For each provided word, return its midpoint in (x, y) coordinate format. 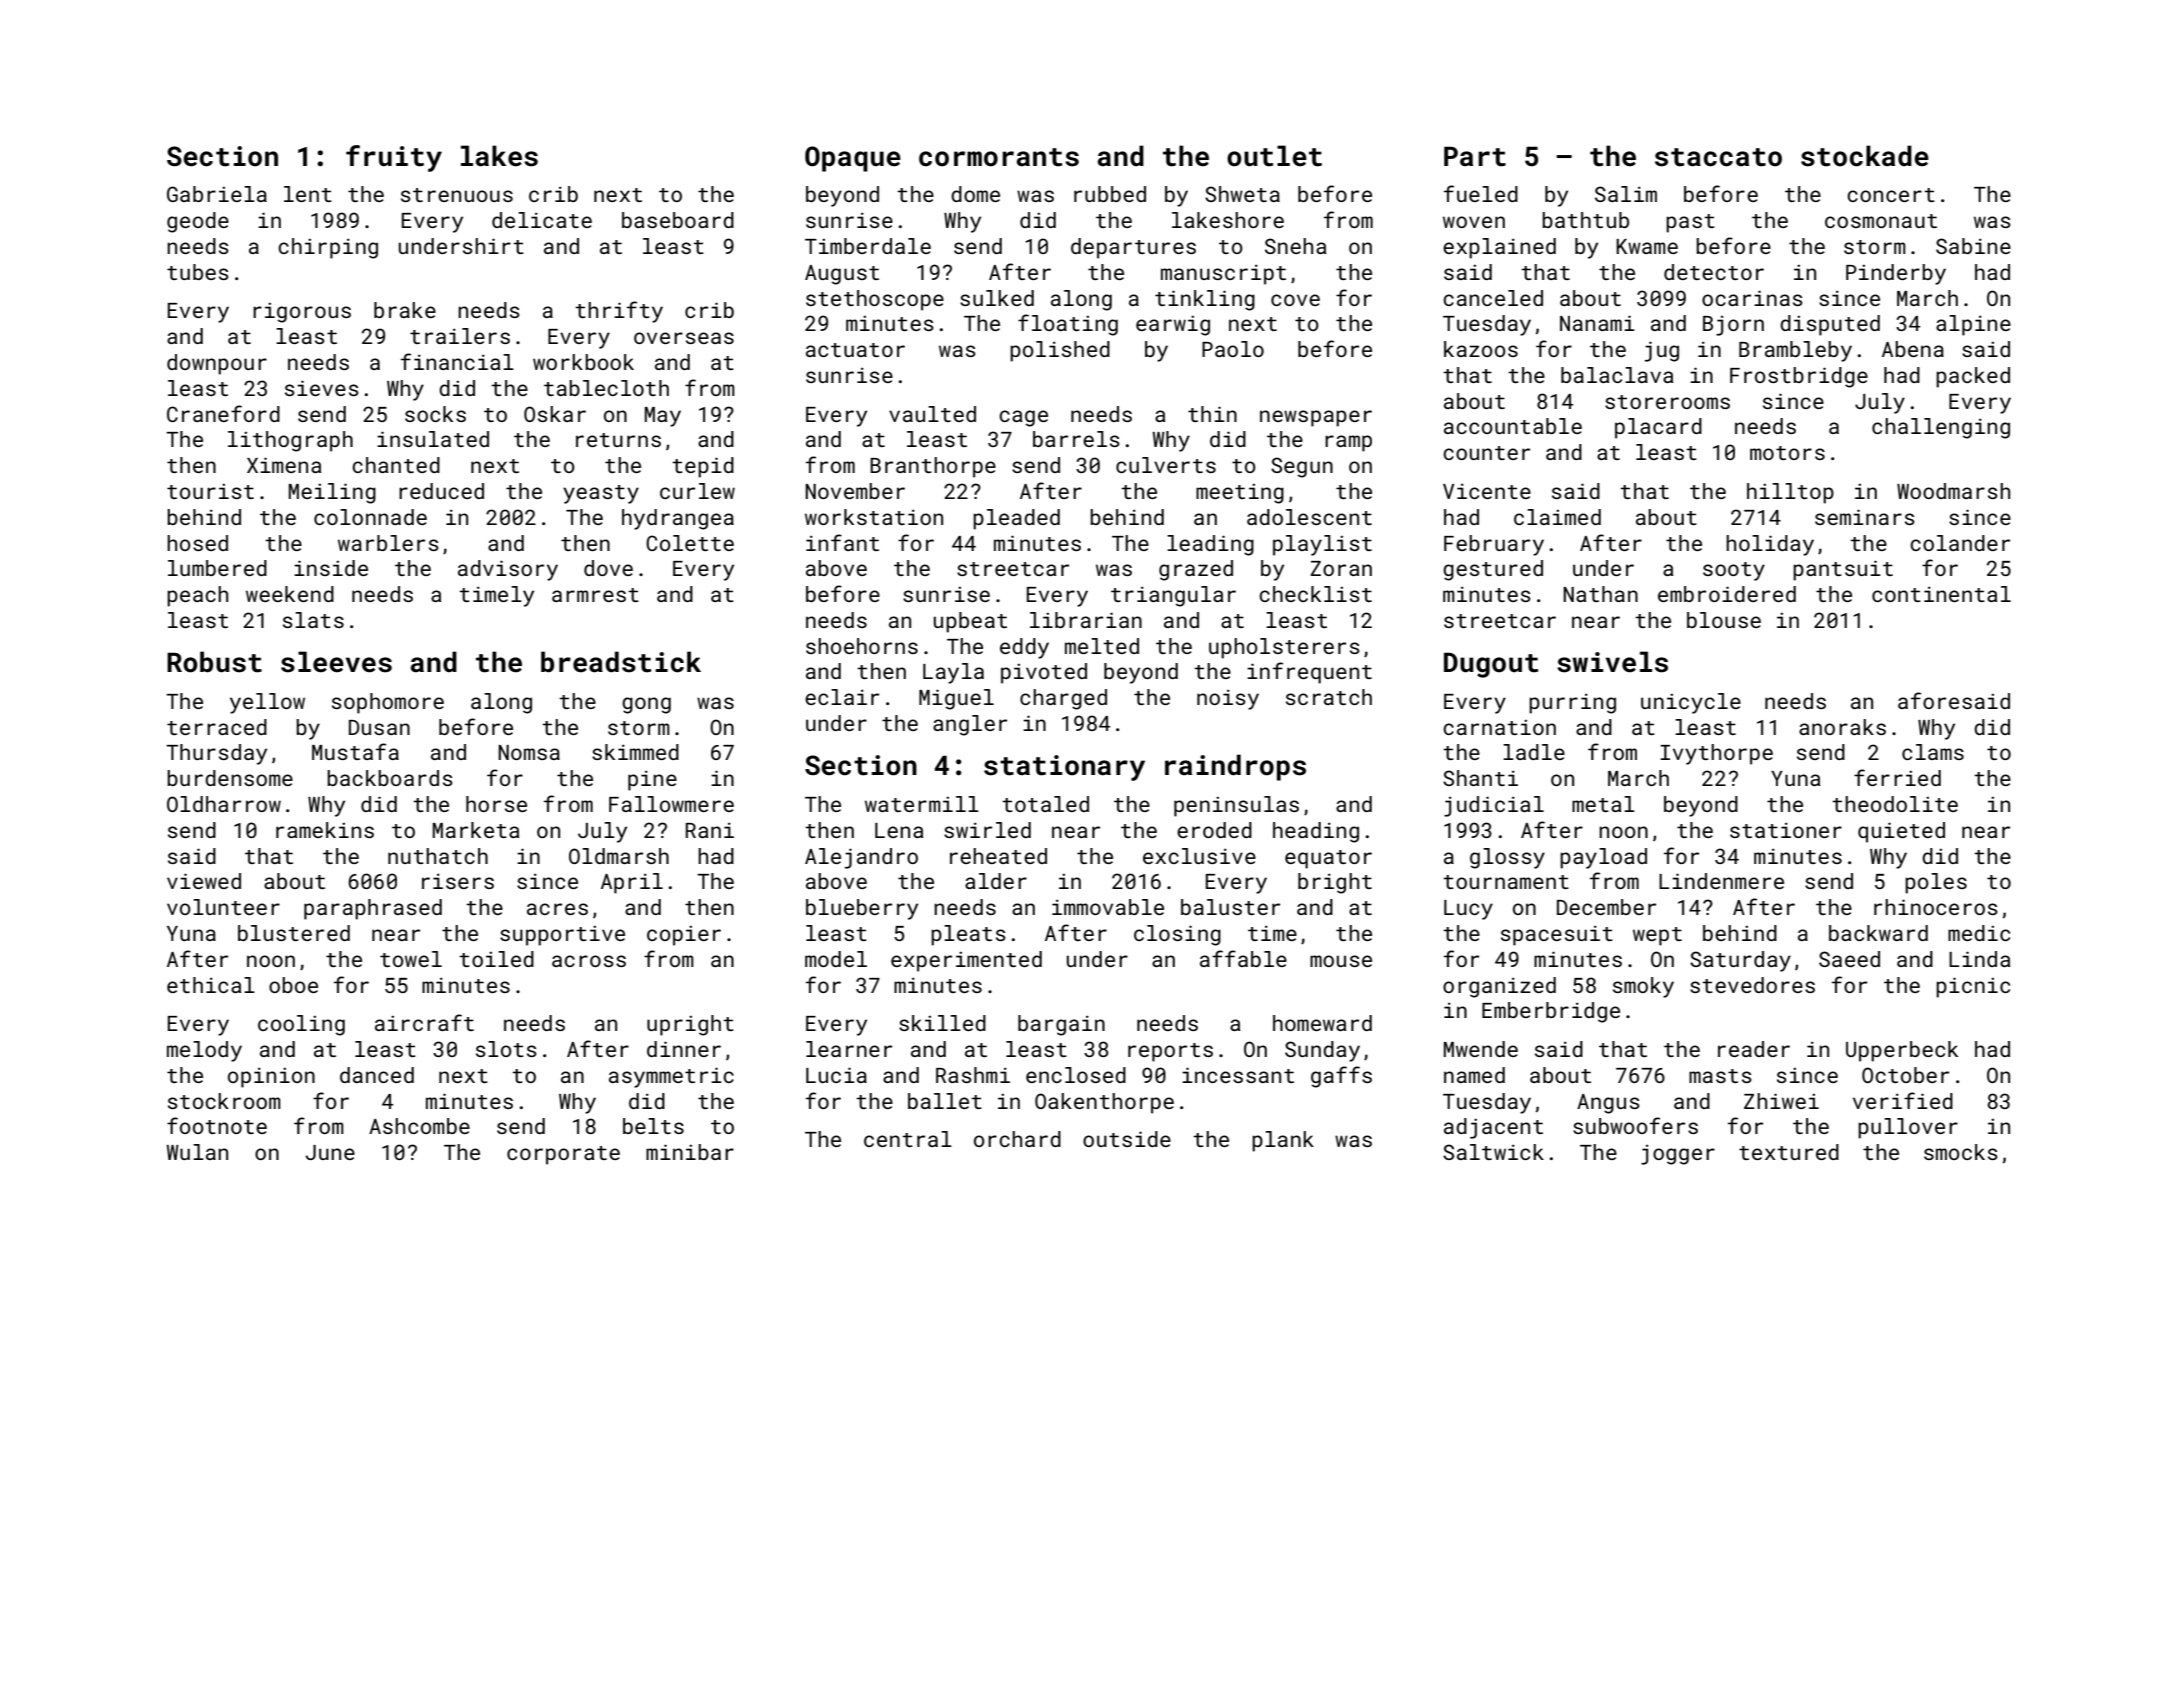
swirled (987, 830)
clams (1933, 752)
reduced (441, 491)
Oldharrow (224, 804)
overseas (684, 338)
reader (1754, 1049)
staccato (1718, 157)
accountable (1513, 426)
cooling (301, 1025)
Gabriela (217, 194)
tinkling (1205, 300)
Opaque (853, 159)
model (836, 959)
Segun (1302, 467)
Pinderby (1896, 274)
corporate (563, 1155)
